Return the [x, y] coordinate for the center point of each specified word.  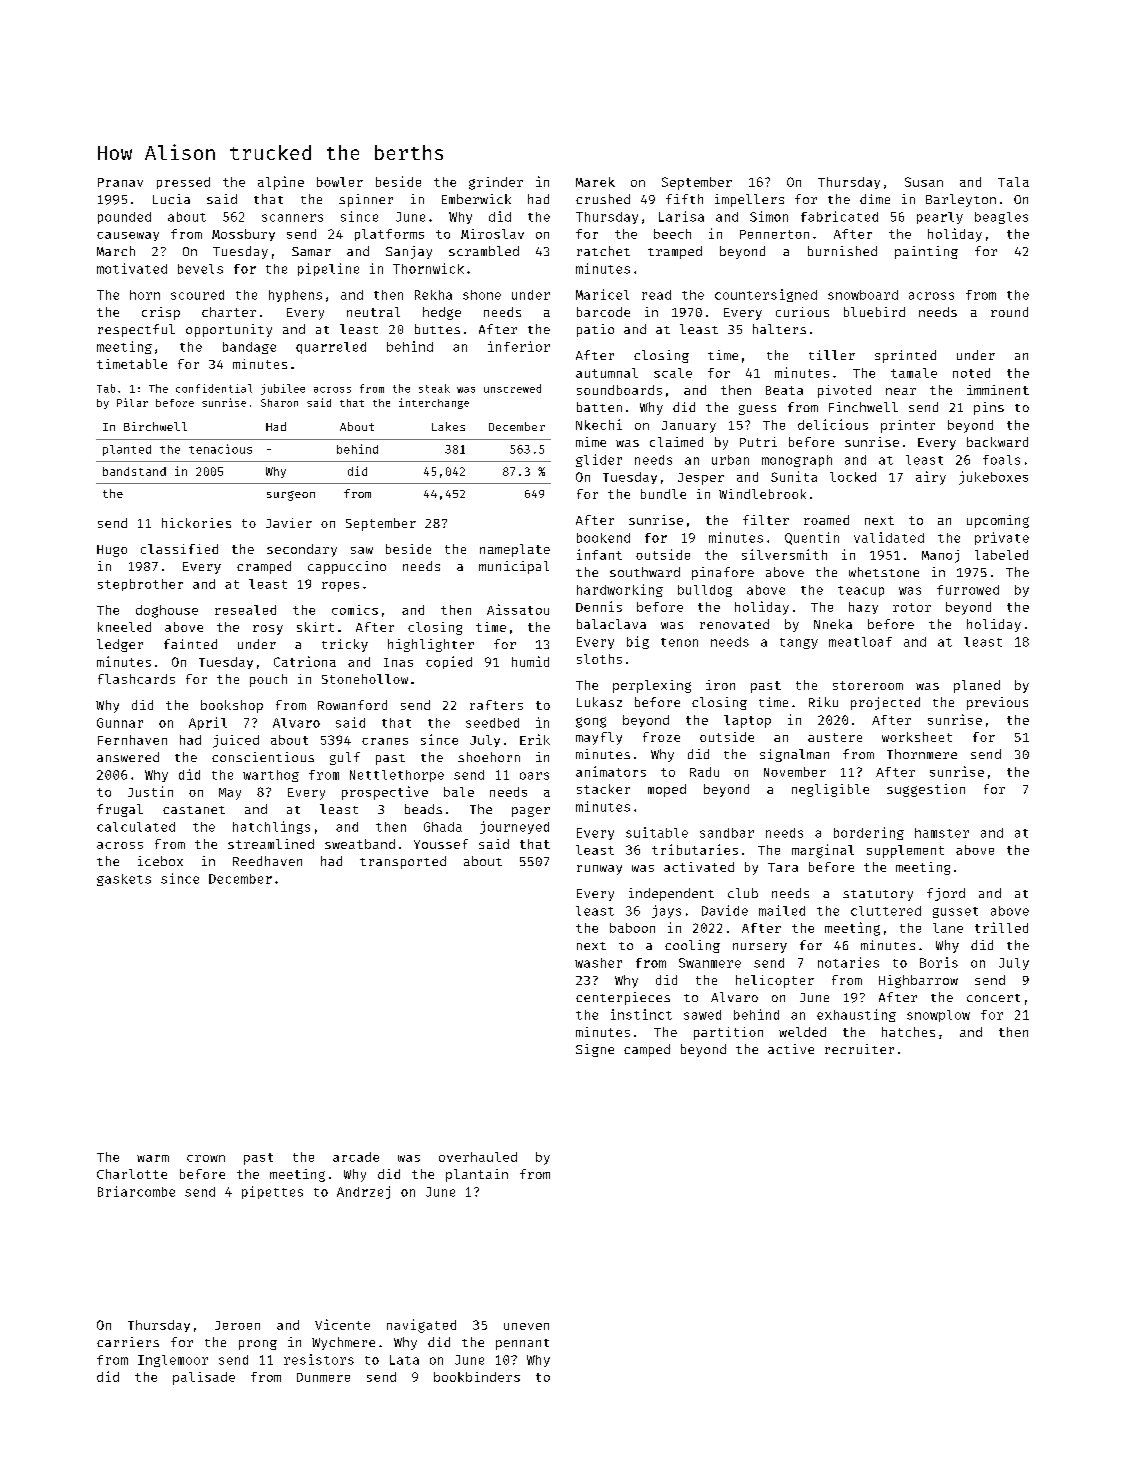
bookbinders [477, 1377]
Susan [924, 182]
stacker [603, 789]
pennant [522, 1344]
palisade [204, 1378]
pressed [183, 183]
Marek [595, 182]
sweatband [360, 844]
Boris [939, 962]
